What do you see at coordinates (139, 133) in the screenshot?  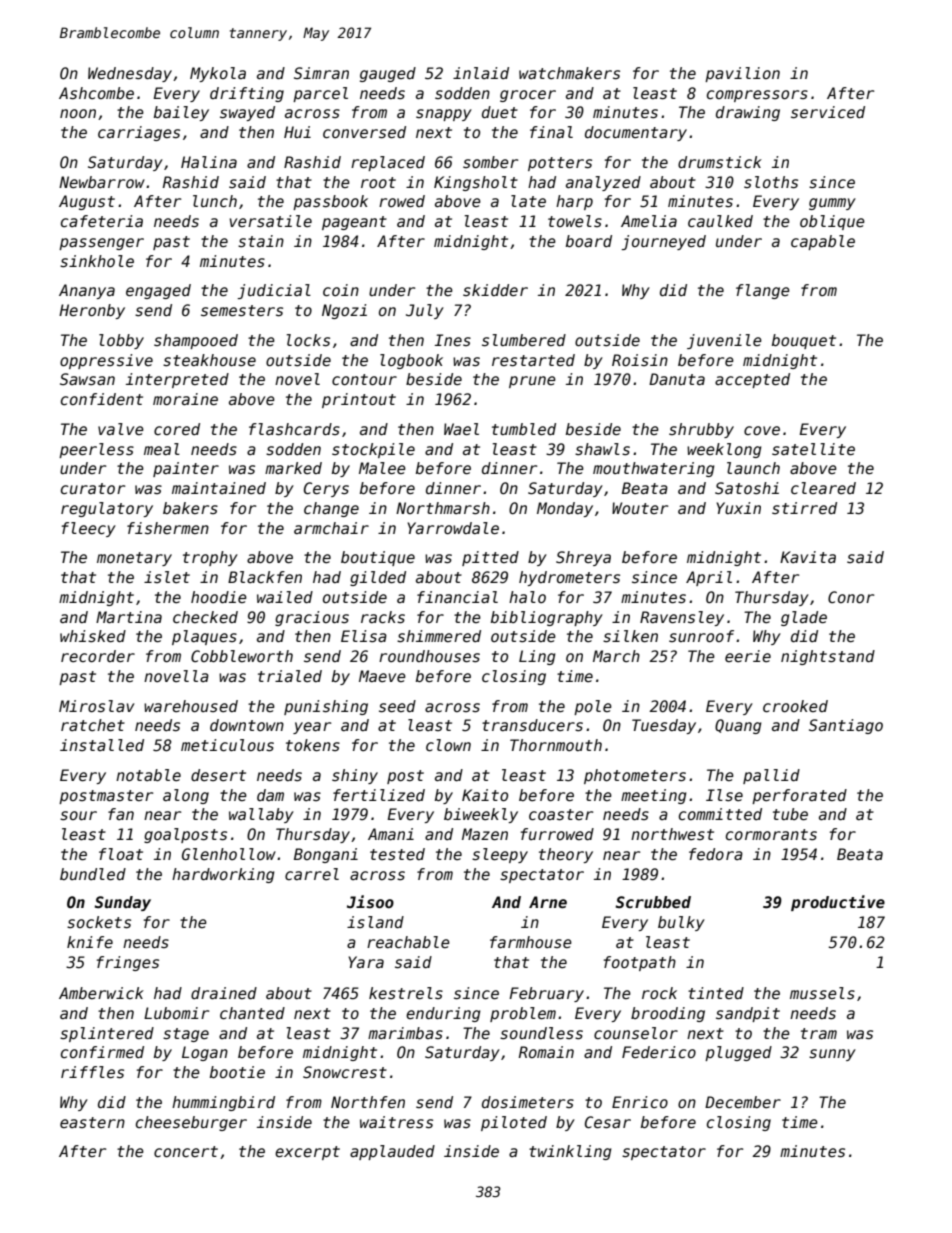 I see `carriages` at bounding box center [139, 133].
